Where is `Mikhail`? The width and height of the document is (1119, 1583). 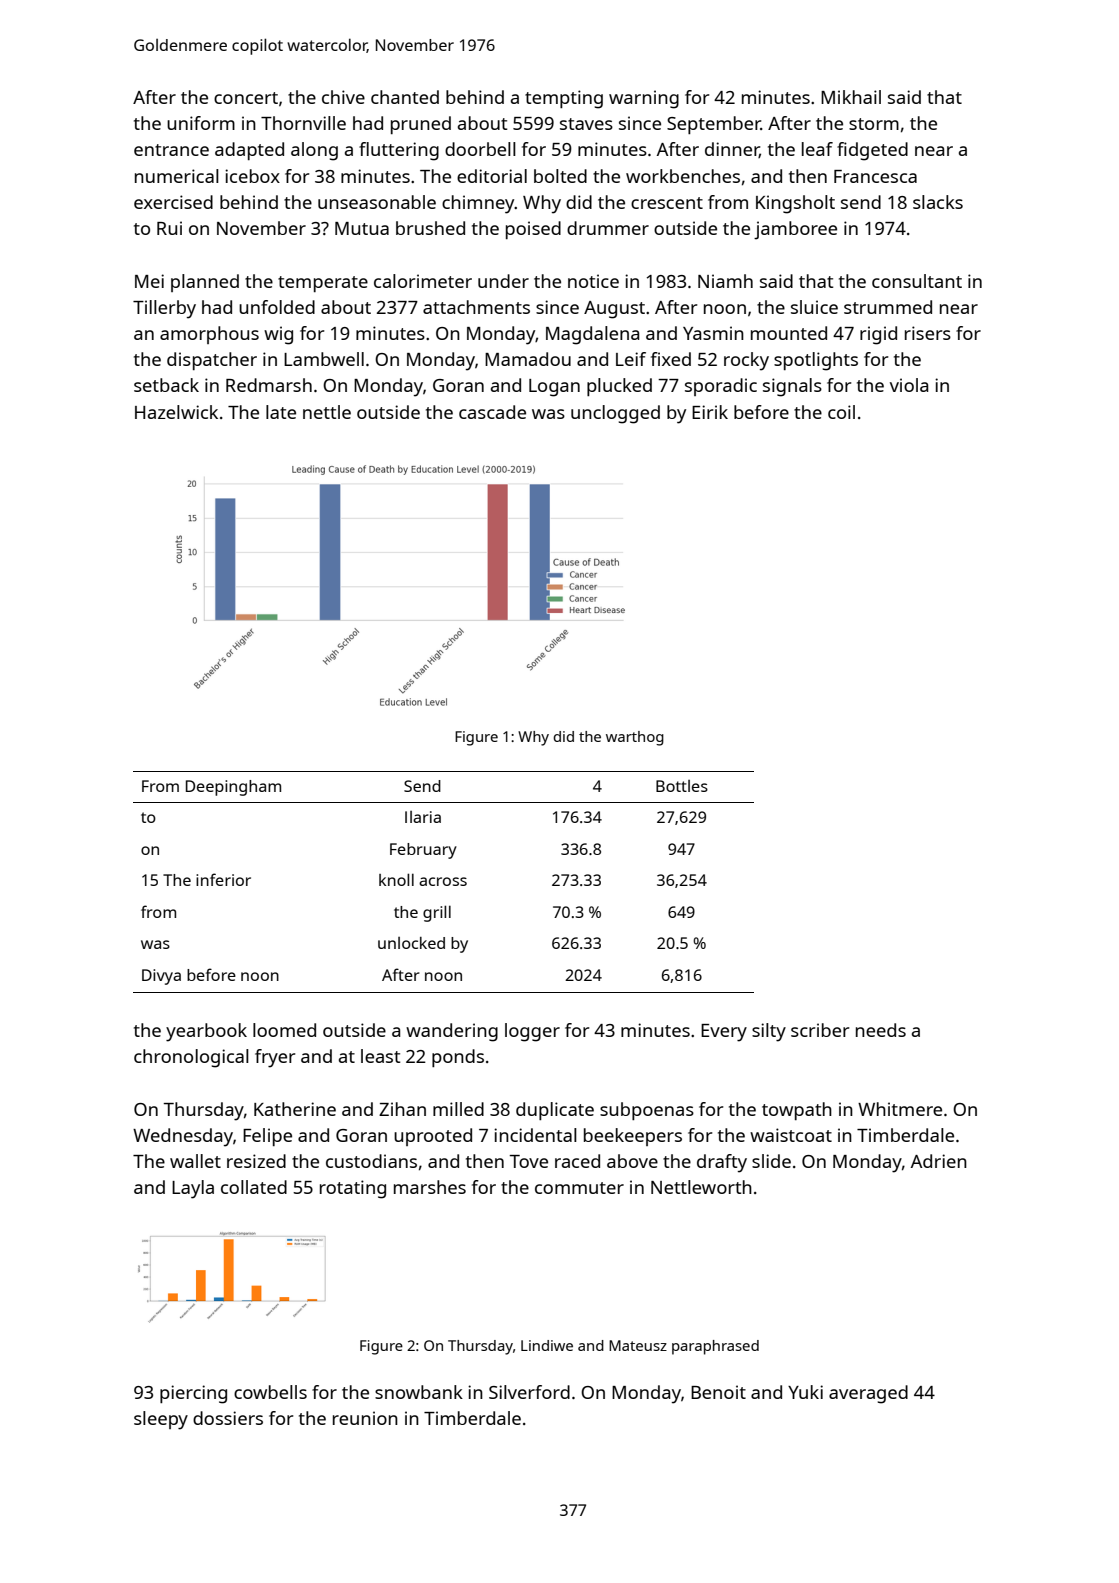 Mikhail is located at coordinates (851, 97).
